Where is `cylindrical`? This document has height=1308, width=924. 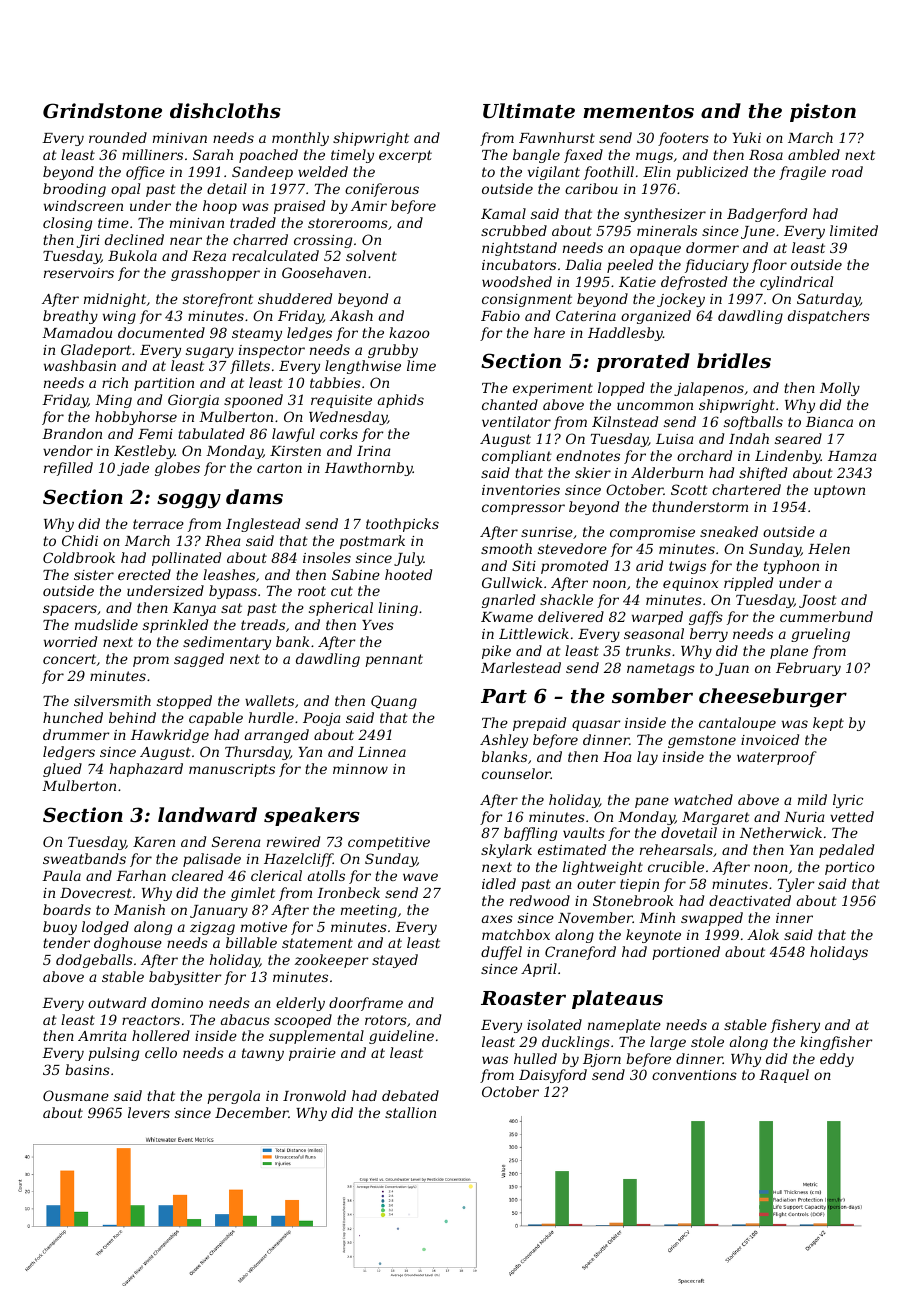 cylindrical is located at coordinates (796, 283).
